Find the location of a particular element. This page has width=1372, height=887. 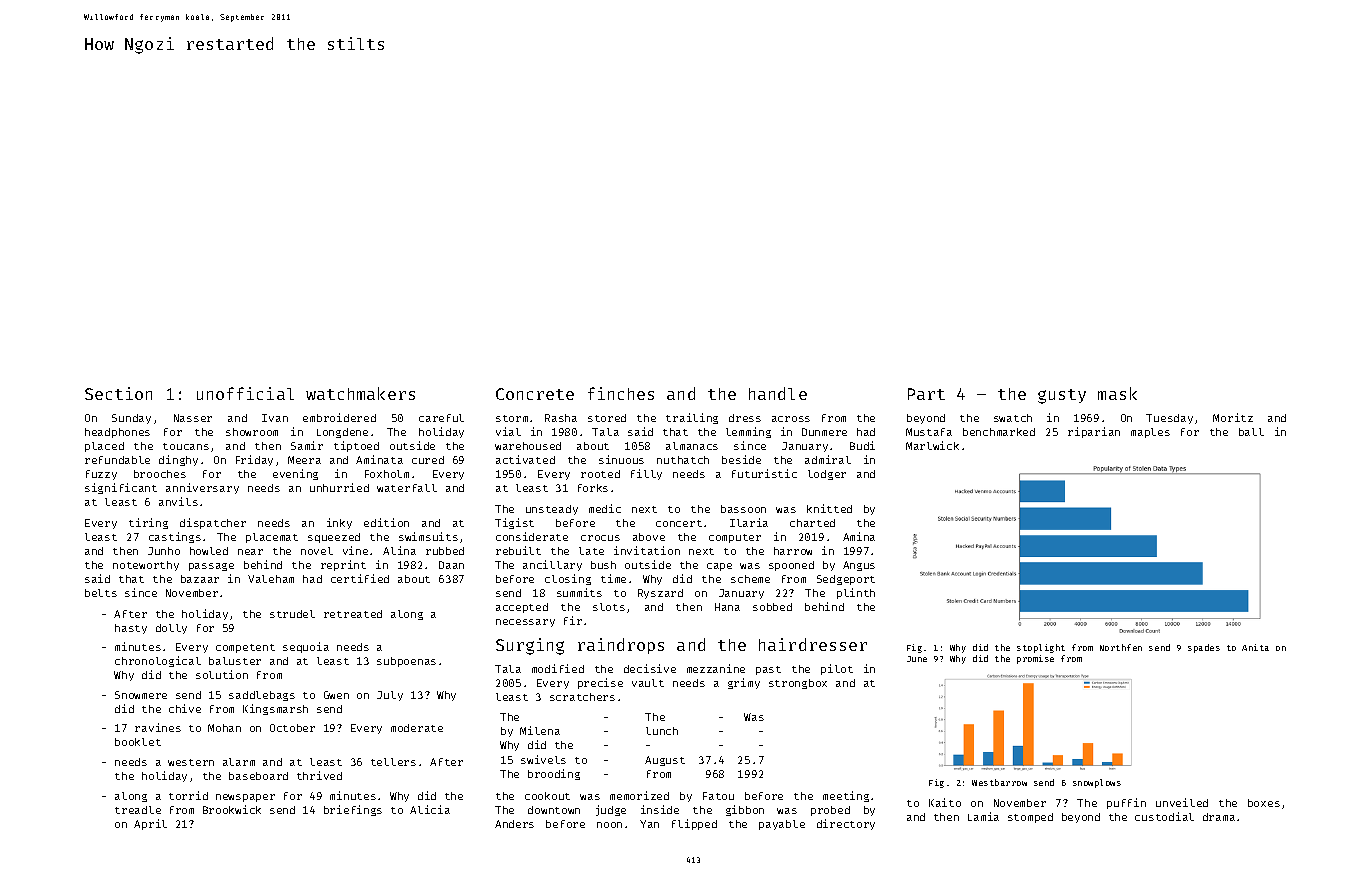

alarm is located at coordinates (239, 762).
